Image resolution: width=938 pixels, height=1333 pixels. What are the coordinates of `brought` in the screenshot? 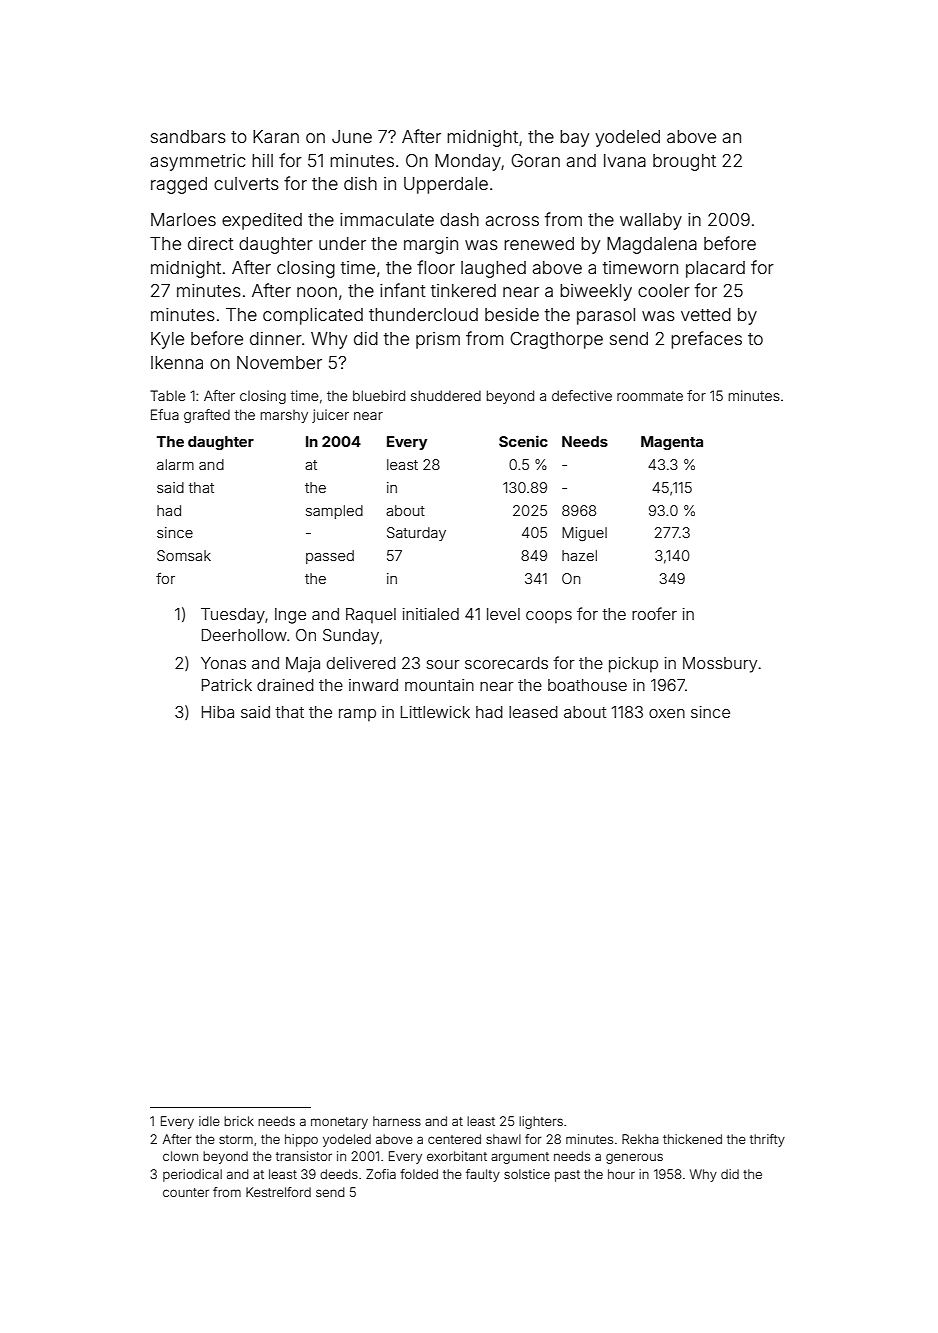 It's located at (684, 162).
